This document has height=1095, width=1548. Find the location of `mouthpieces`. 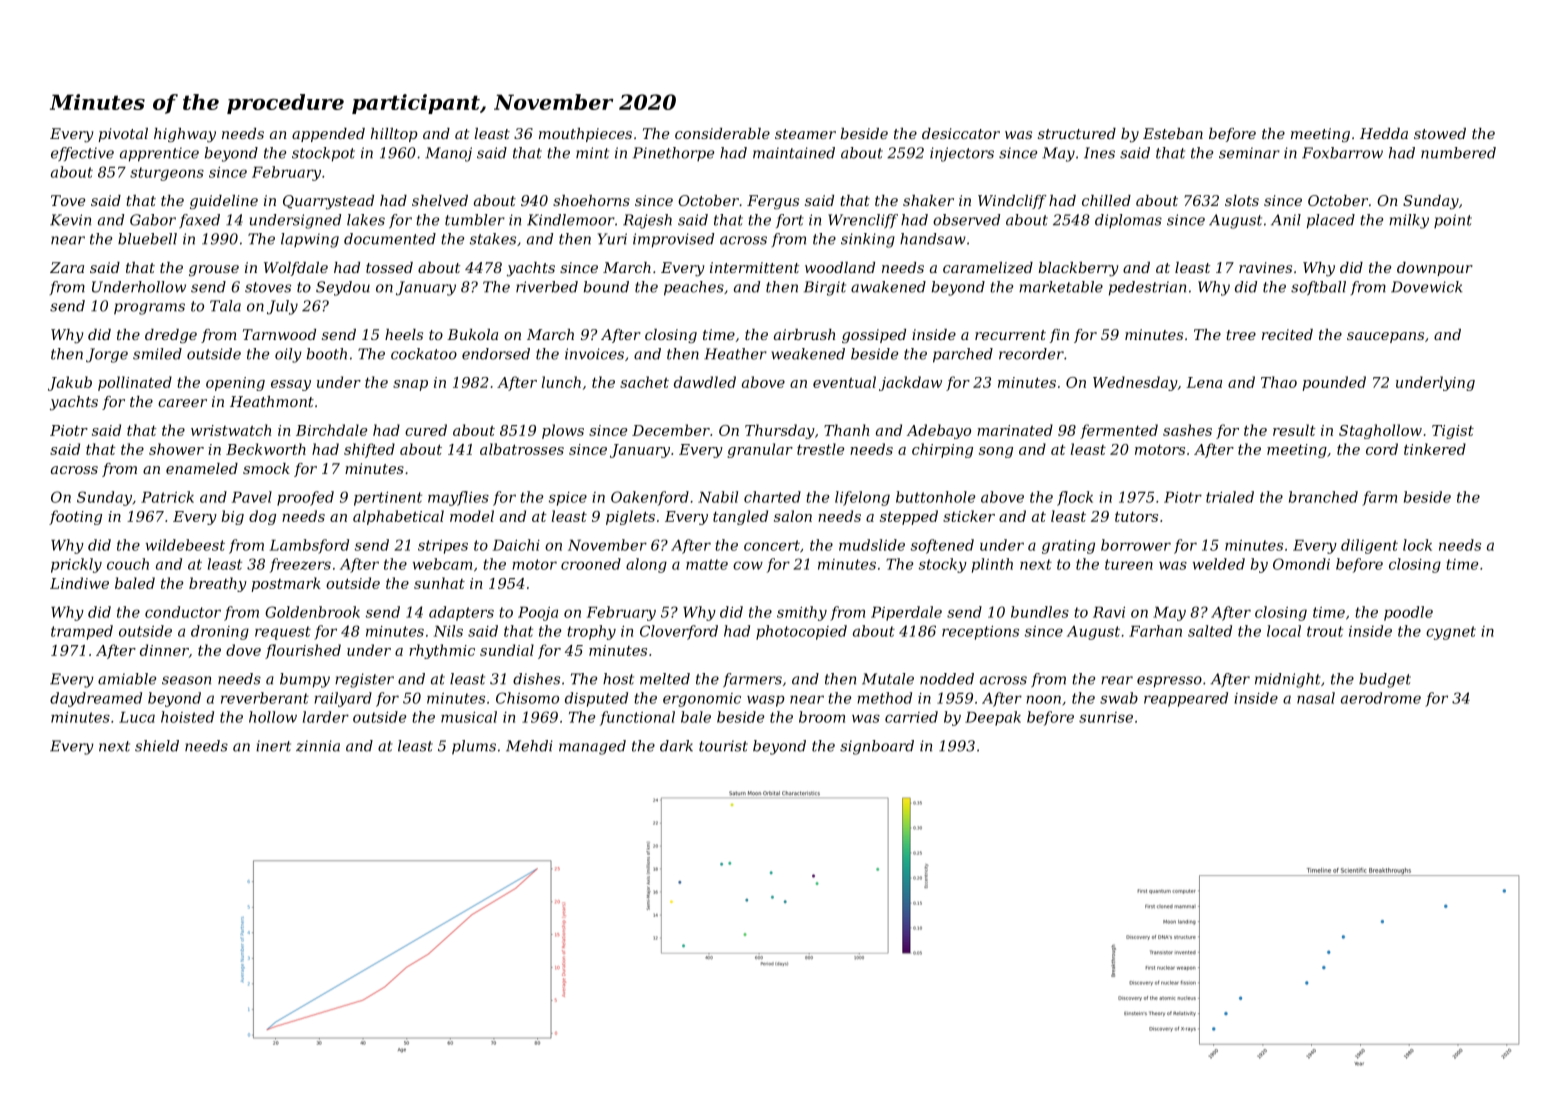

mouthpieces is located at coordinates (585, 135).
